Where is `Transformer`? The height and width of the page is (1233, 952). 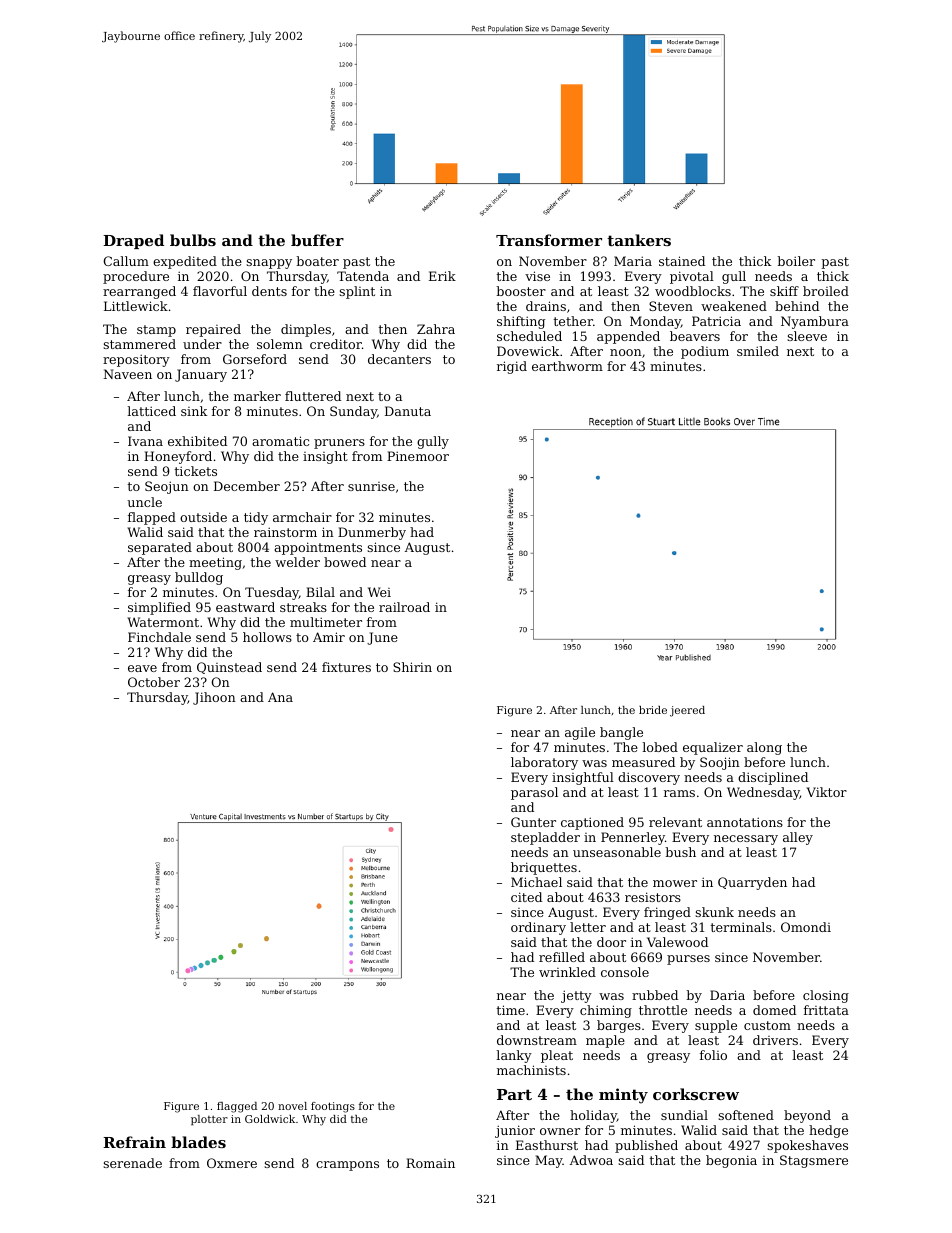 Transformer is located at coordinates (549, 240).
